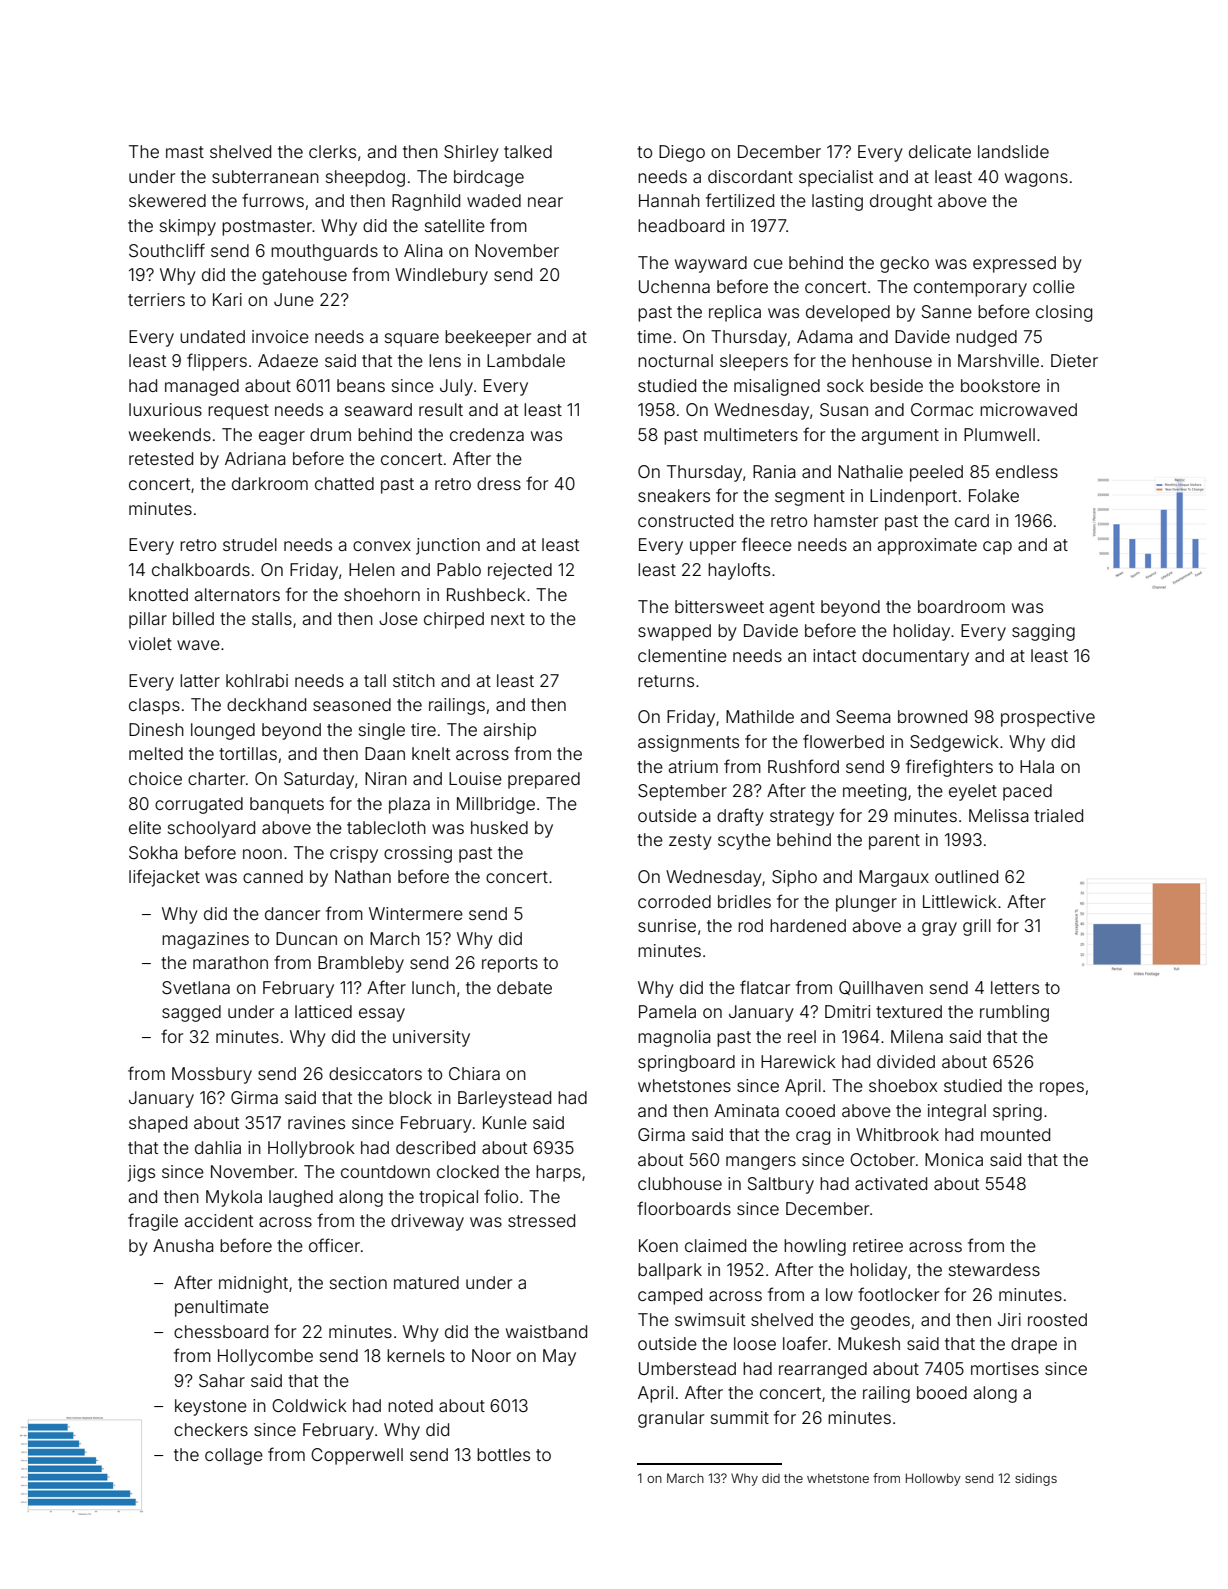 The height and width of the image is (1589, 1228). What do you see at coordinates (900, 437) in the image?
I see `argument` at bounding box center [900, 437].
